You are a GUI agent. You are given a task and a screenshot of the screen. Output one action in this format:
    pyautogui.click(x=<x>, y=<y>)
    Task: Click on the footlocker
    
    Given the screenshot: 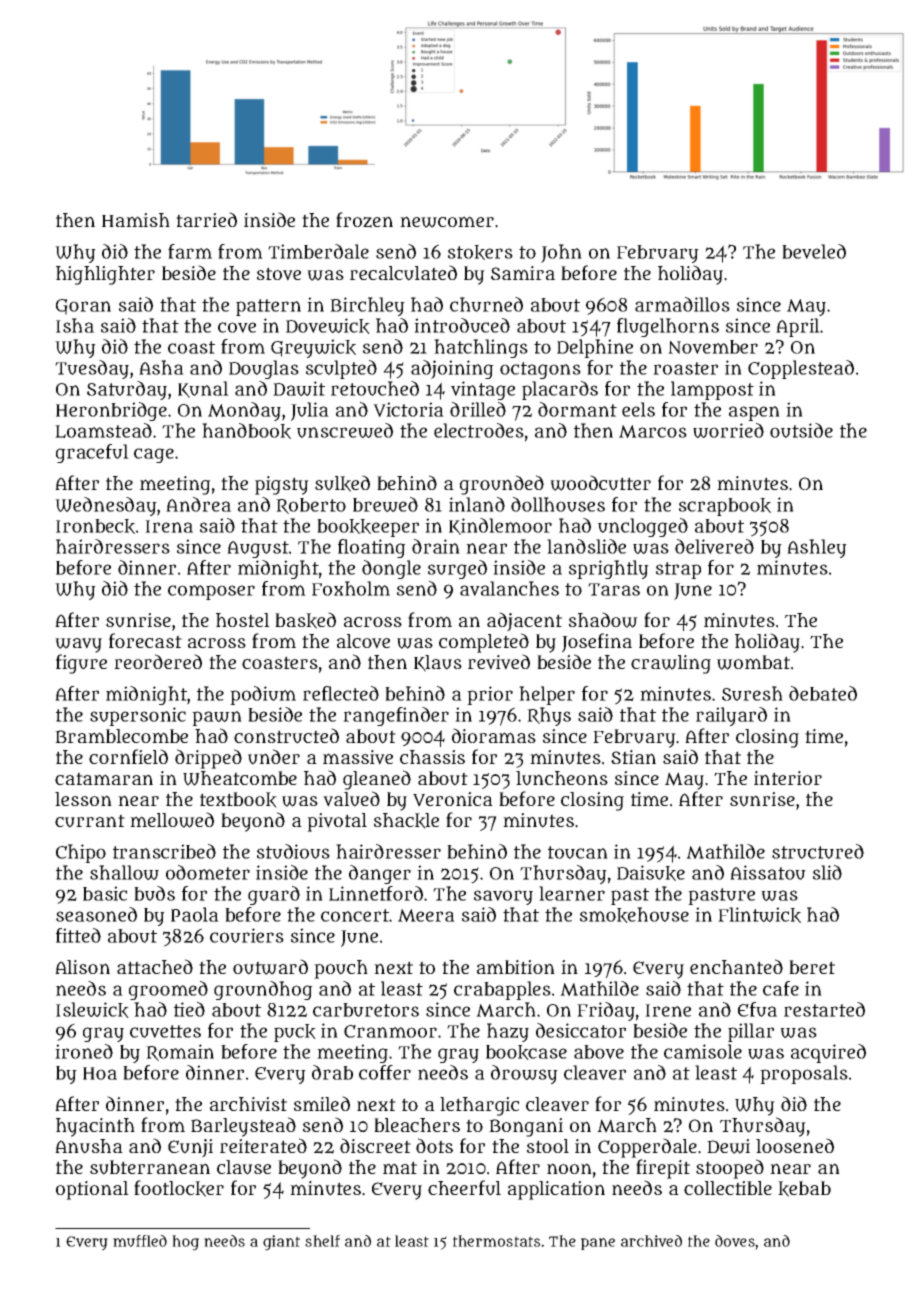 What is the action you would take?
    pyautogui.click(x=179, y=1188)
